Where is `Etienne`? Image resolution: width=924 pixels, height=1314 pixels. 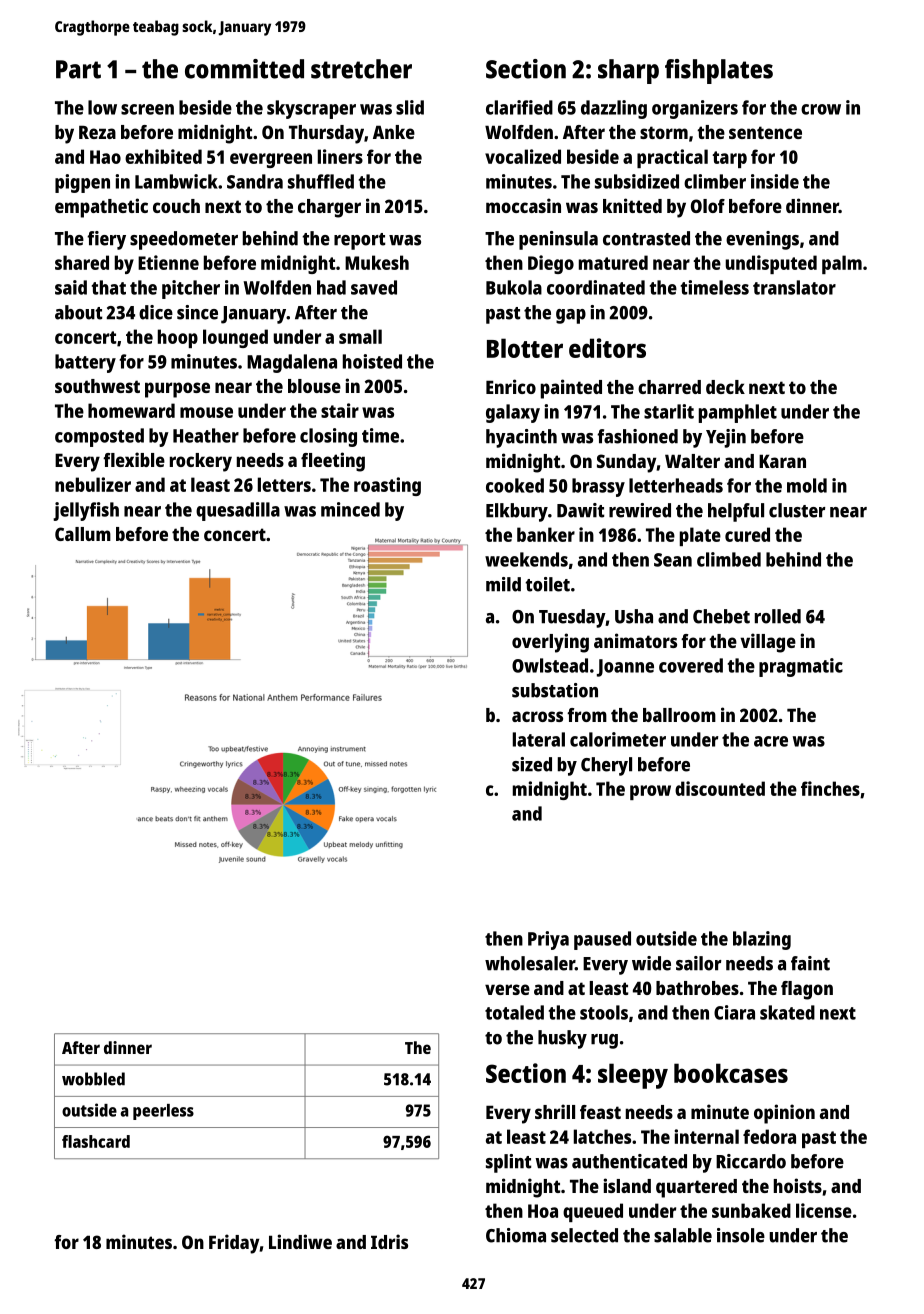 Etienne is located at coordinates (168, 262).
